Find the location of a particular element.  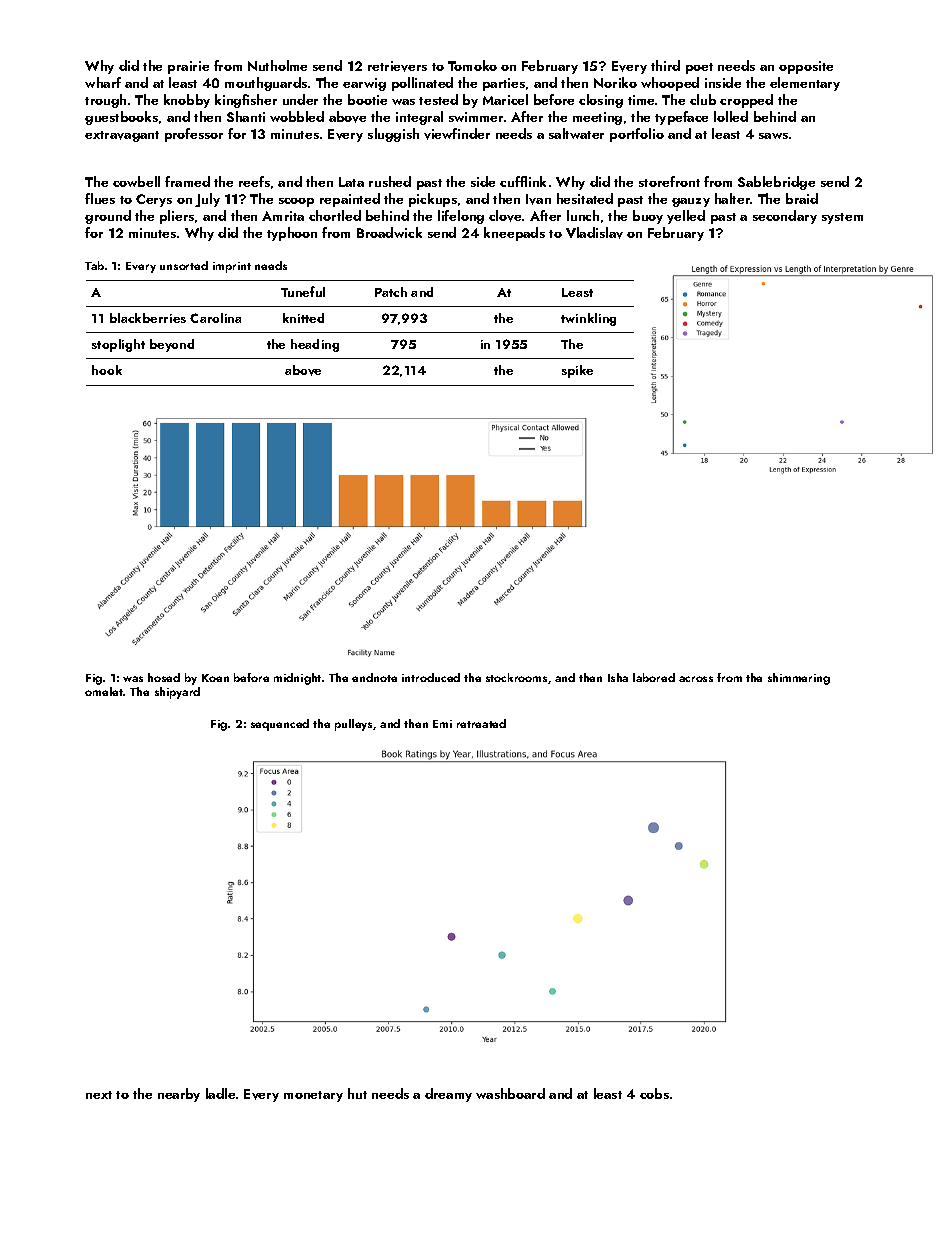

omelet is located at coordinates (104, 691).
